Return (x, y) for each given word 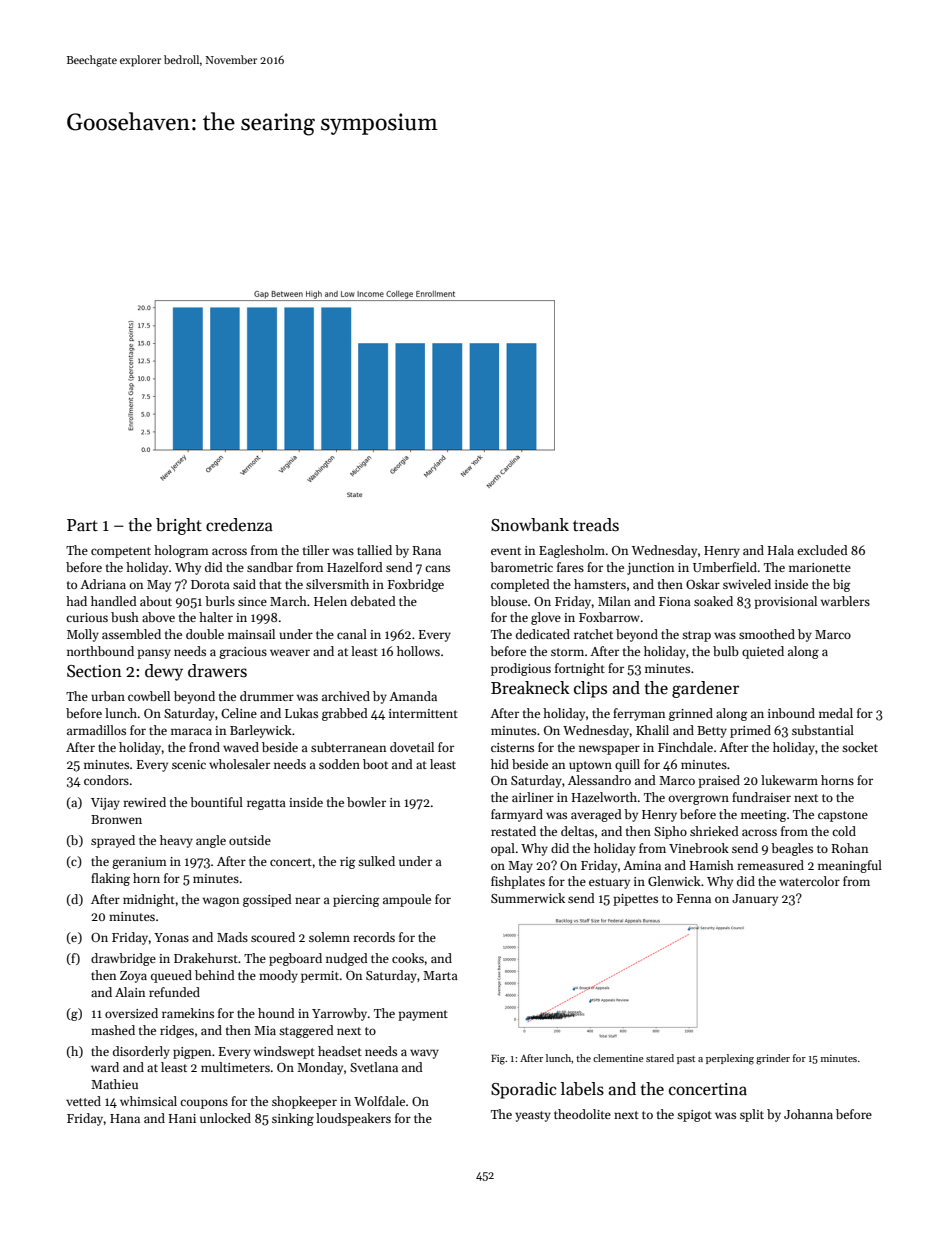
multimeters (235, 1067)
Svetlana (374, 1067)
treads (596, 525)
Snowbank (530, 525)
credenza (239, 525)
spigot (694, 1116)
